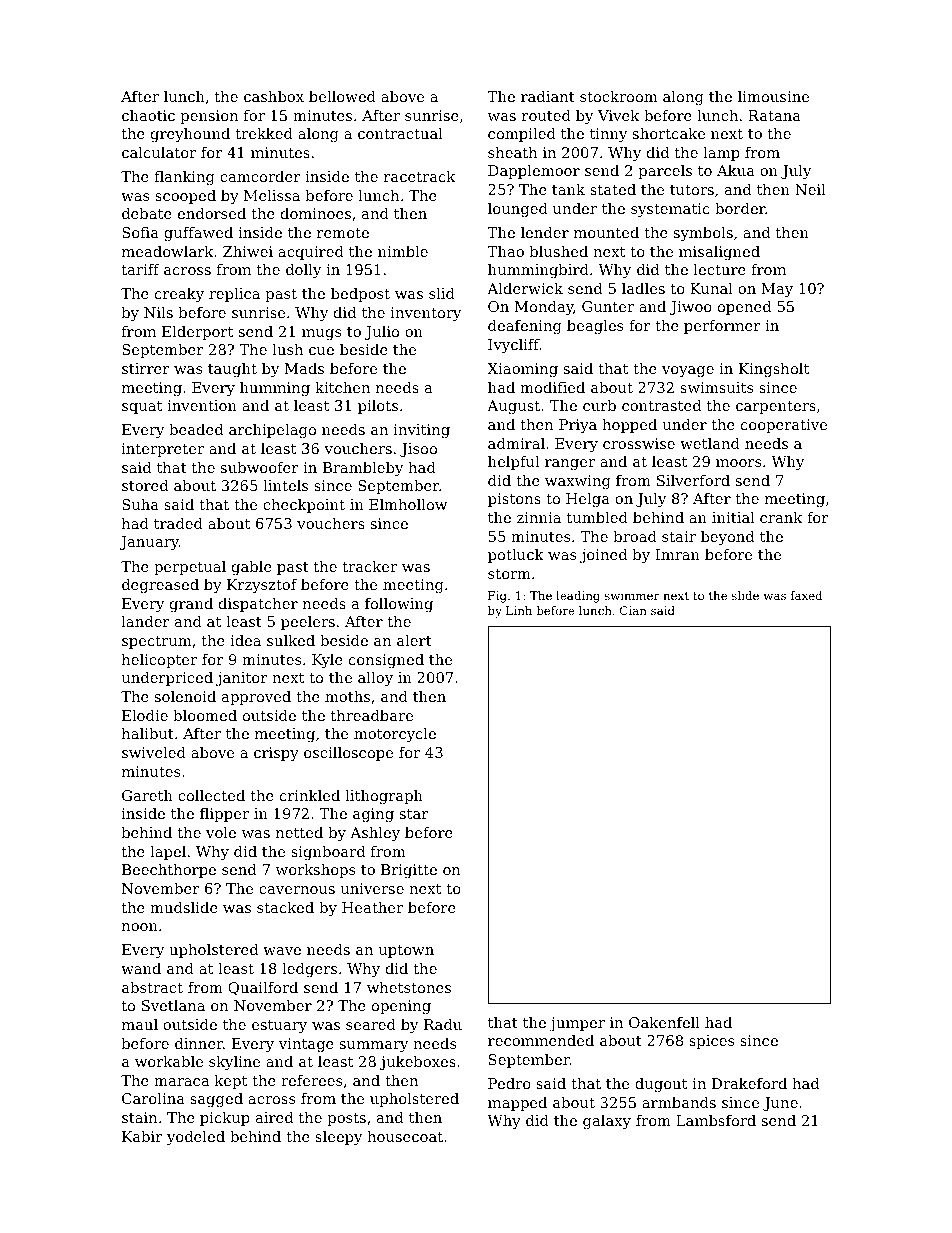  I want to click on noon, so click(140, 927).
